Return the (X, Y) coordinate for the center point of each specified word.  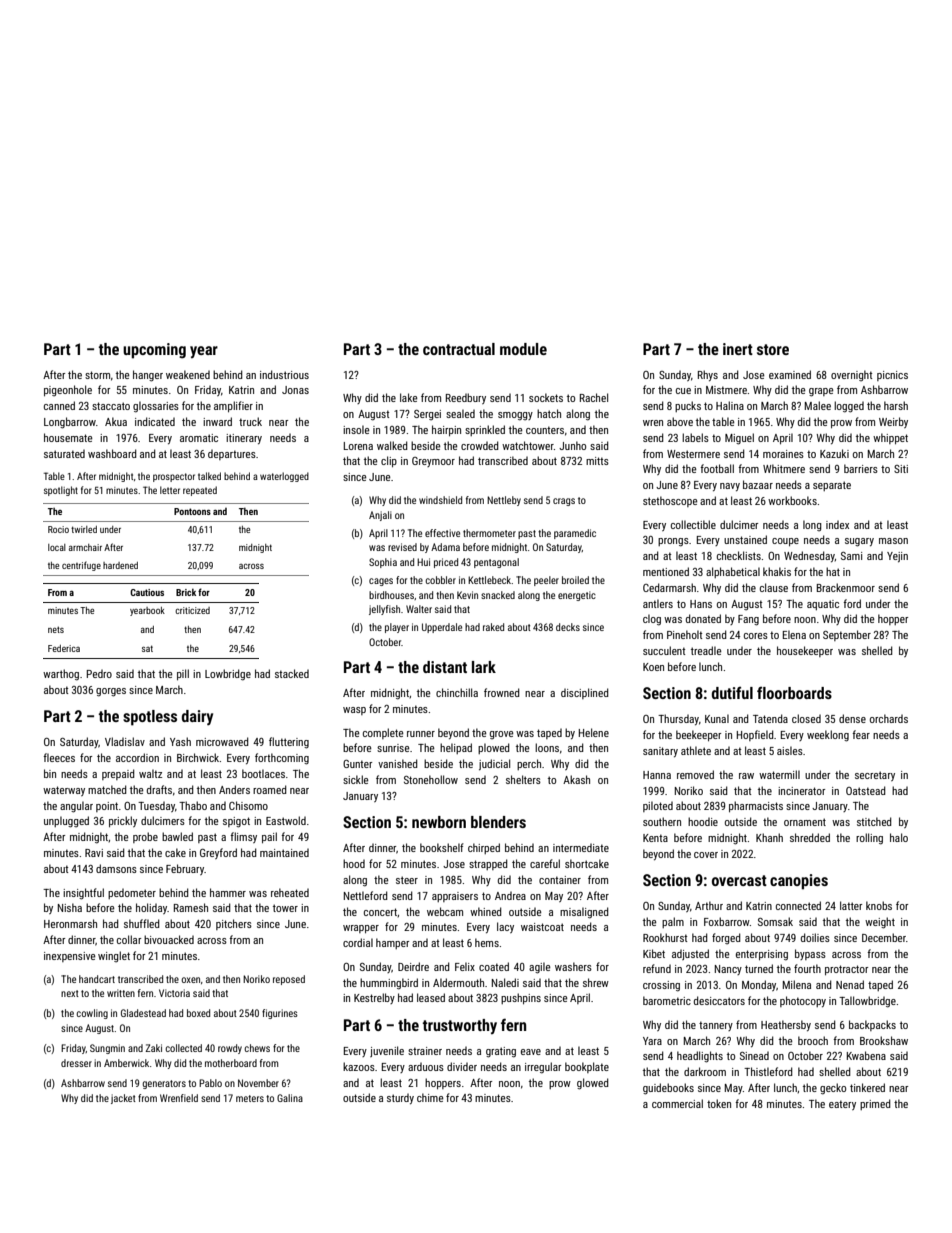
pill (183, 674)
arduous (426, 1066)
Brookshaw (884, 1040)
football (717, 468)
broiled (575, 580)
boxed (198, 1013)
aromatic (199, 438)
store (773, 349)
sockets (546, 397)
